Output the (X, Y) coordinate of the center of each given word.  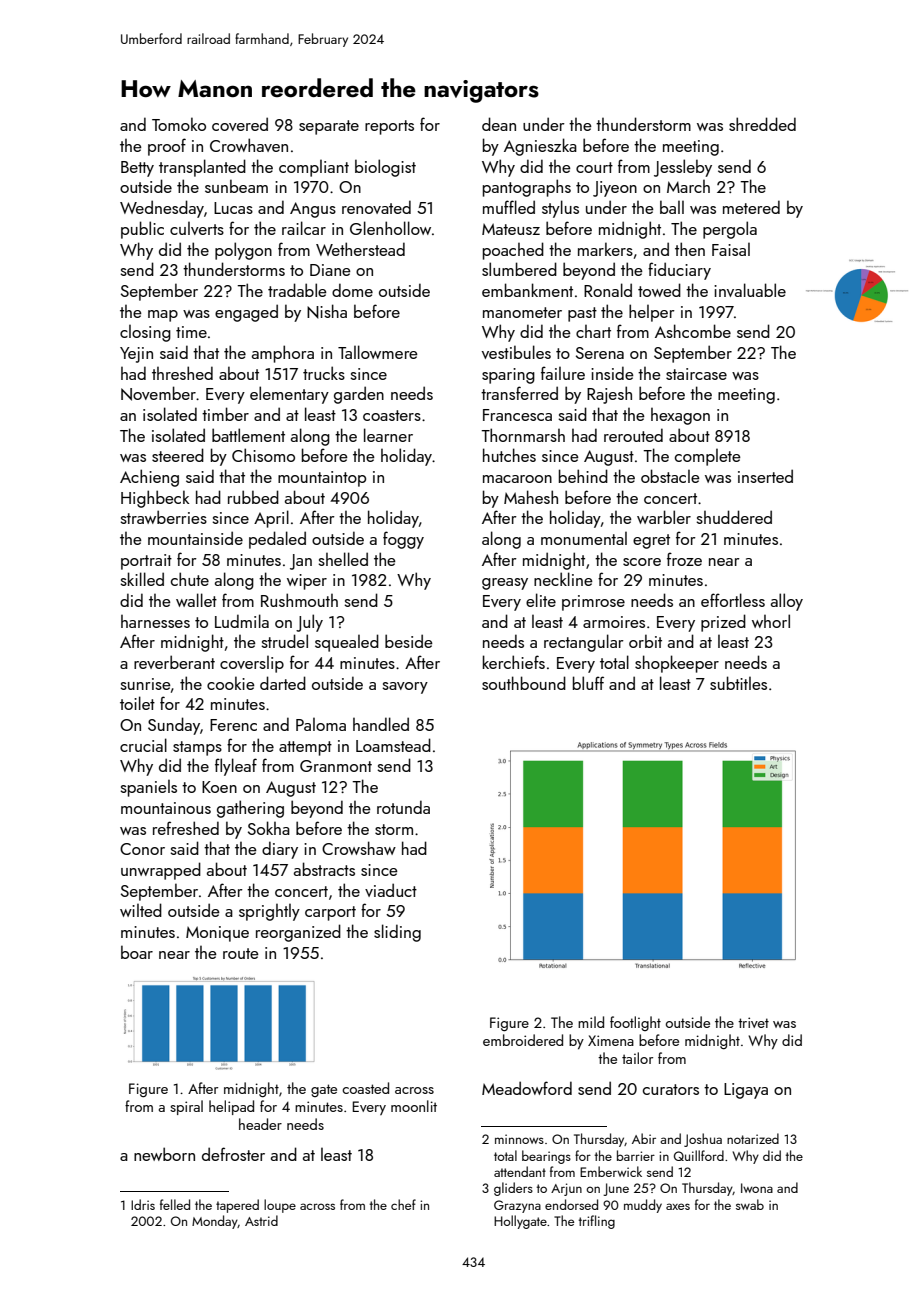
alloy (787, 602)
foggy (403, 540)
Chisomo (263, 455)
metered (751, 207)
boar (137, 952)
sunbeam (236, 186)
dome (352, 290)
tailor (637, 1058)
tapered (237, 1206)
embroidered (523, 1040)
